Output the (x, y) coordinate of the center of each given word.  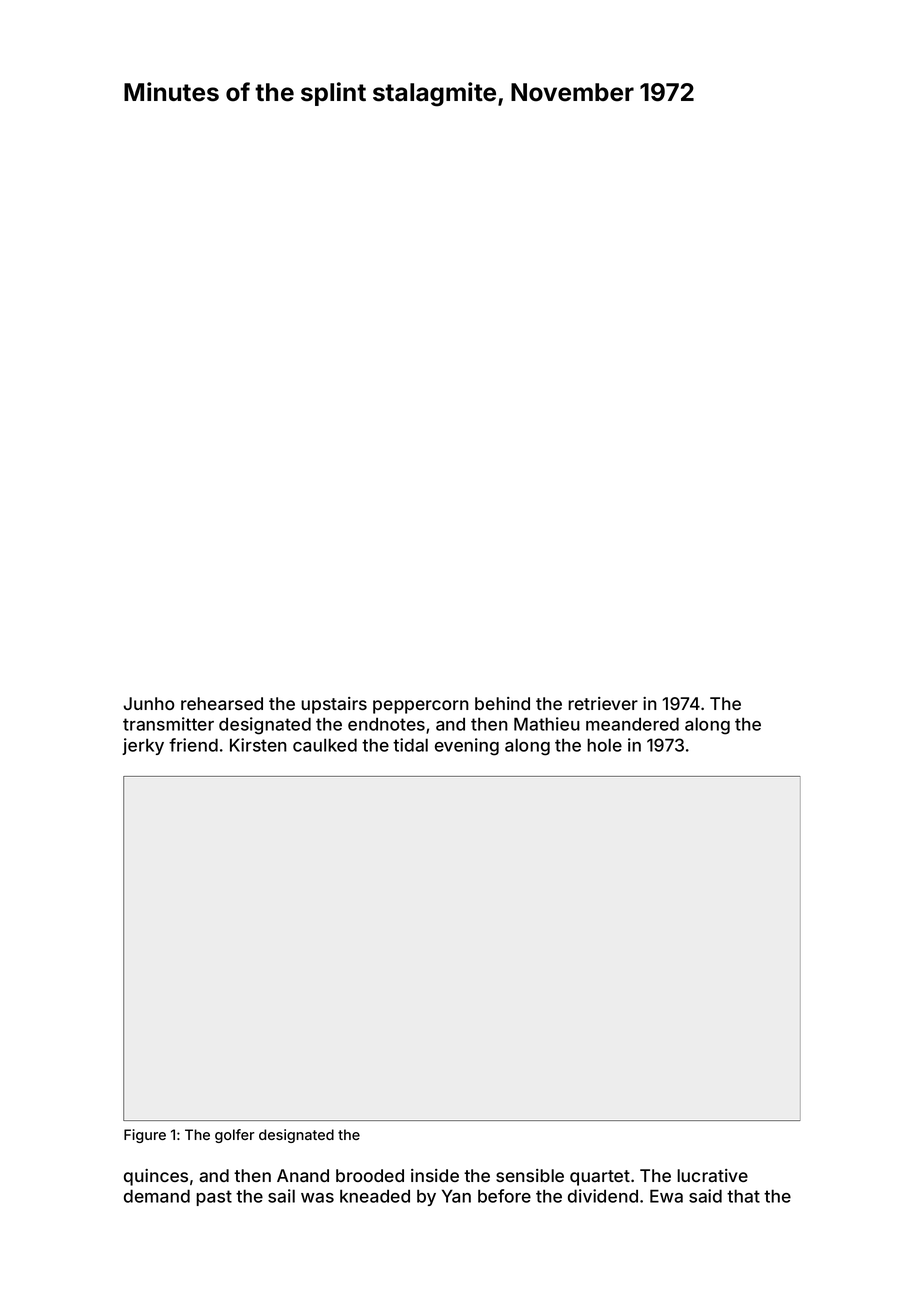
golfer (234, 1136)
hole (604, 745)
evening (467, 747)
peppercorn (421, 707)
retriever (603, 703)
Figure (145, 1136)
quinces (156, 1177)
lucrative (712, 1175)
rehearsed (222, 703)
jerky (143, 746)
